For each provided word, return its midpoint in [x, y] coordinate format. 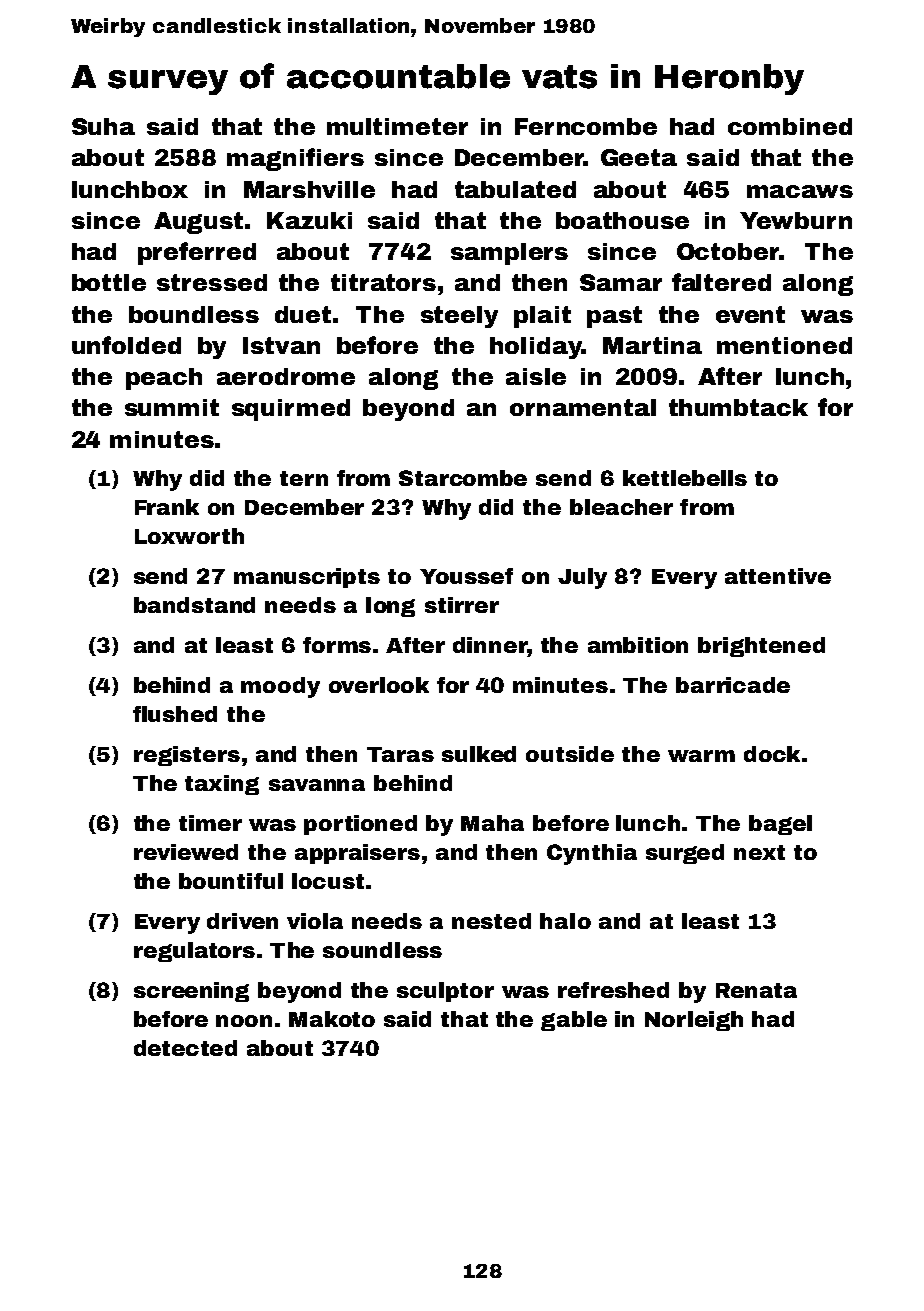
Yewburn [796, 220]
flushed [175, 714]
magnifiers [295, 159]
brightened [761, 647]
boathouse [622, 220]
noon [244, 1021]
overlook [379, 685]
